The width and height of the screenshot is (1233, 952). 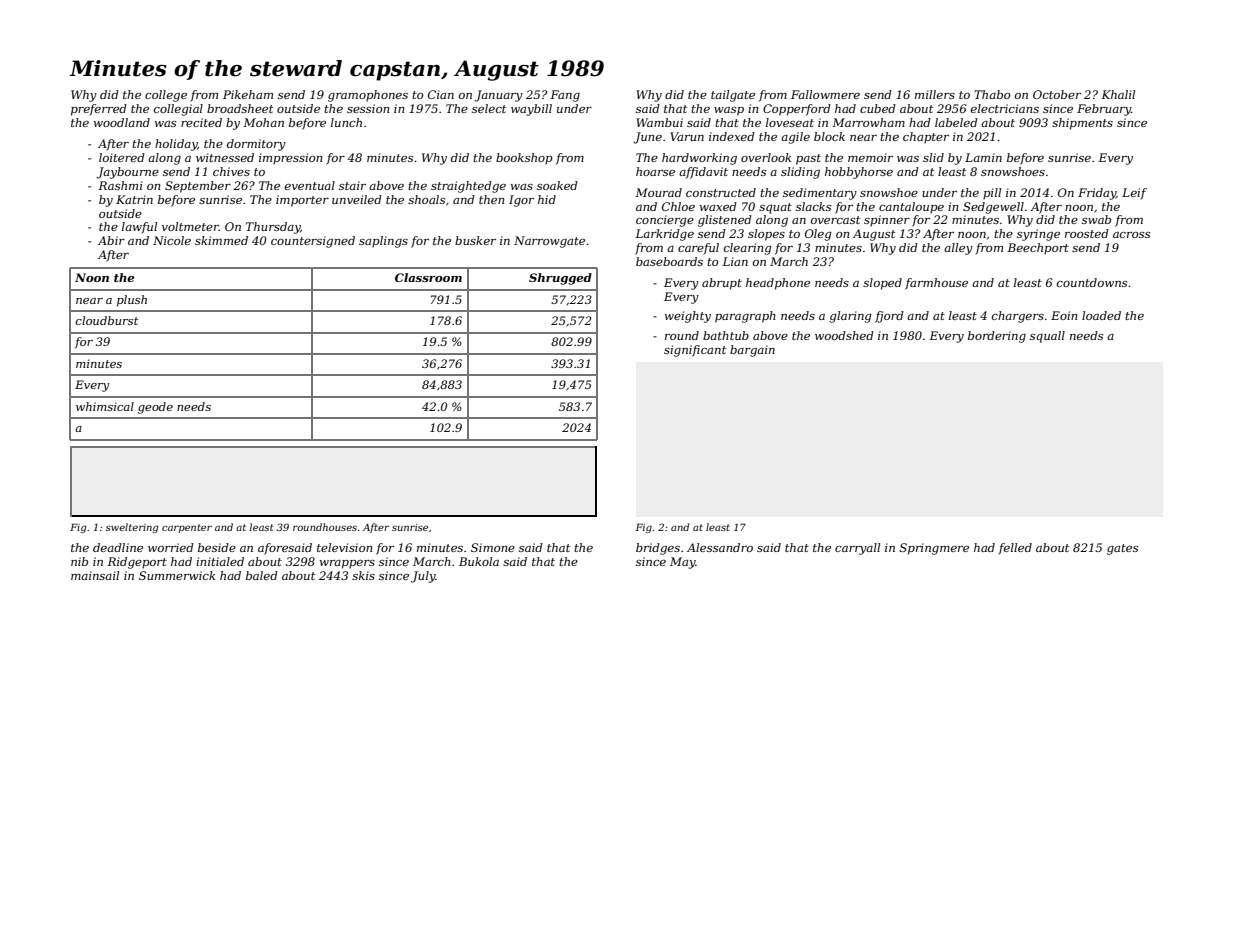 I want to click on whimsical, so click(x=105, y=406).
